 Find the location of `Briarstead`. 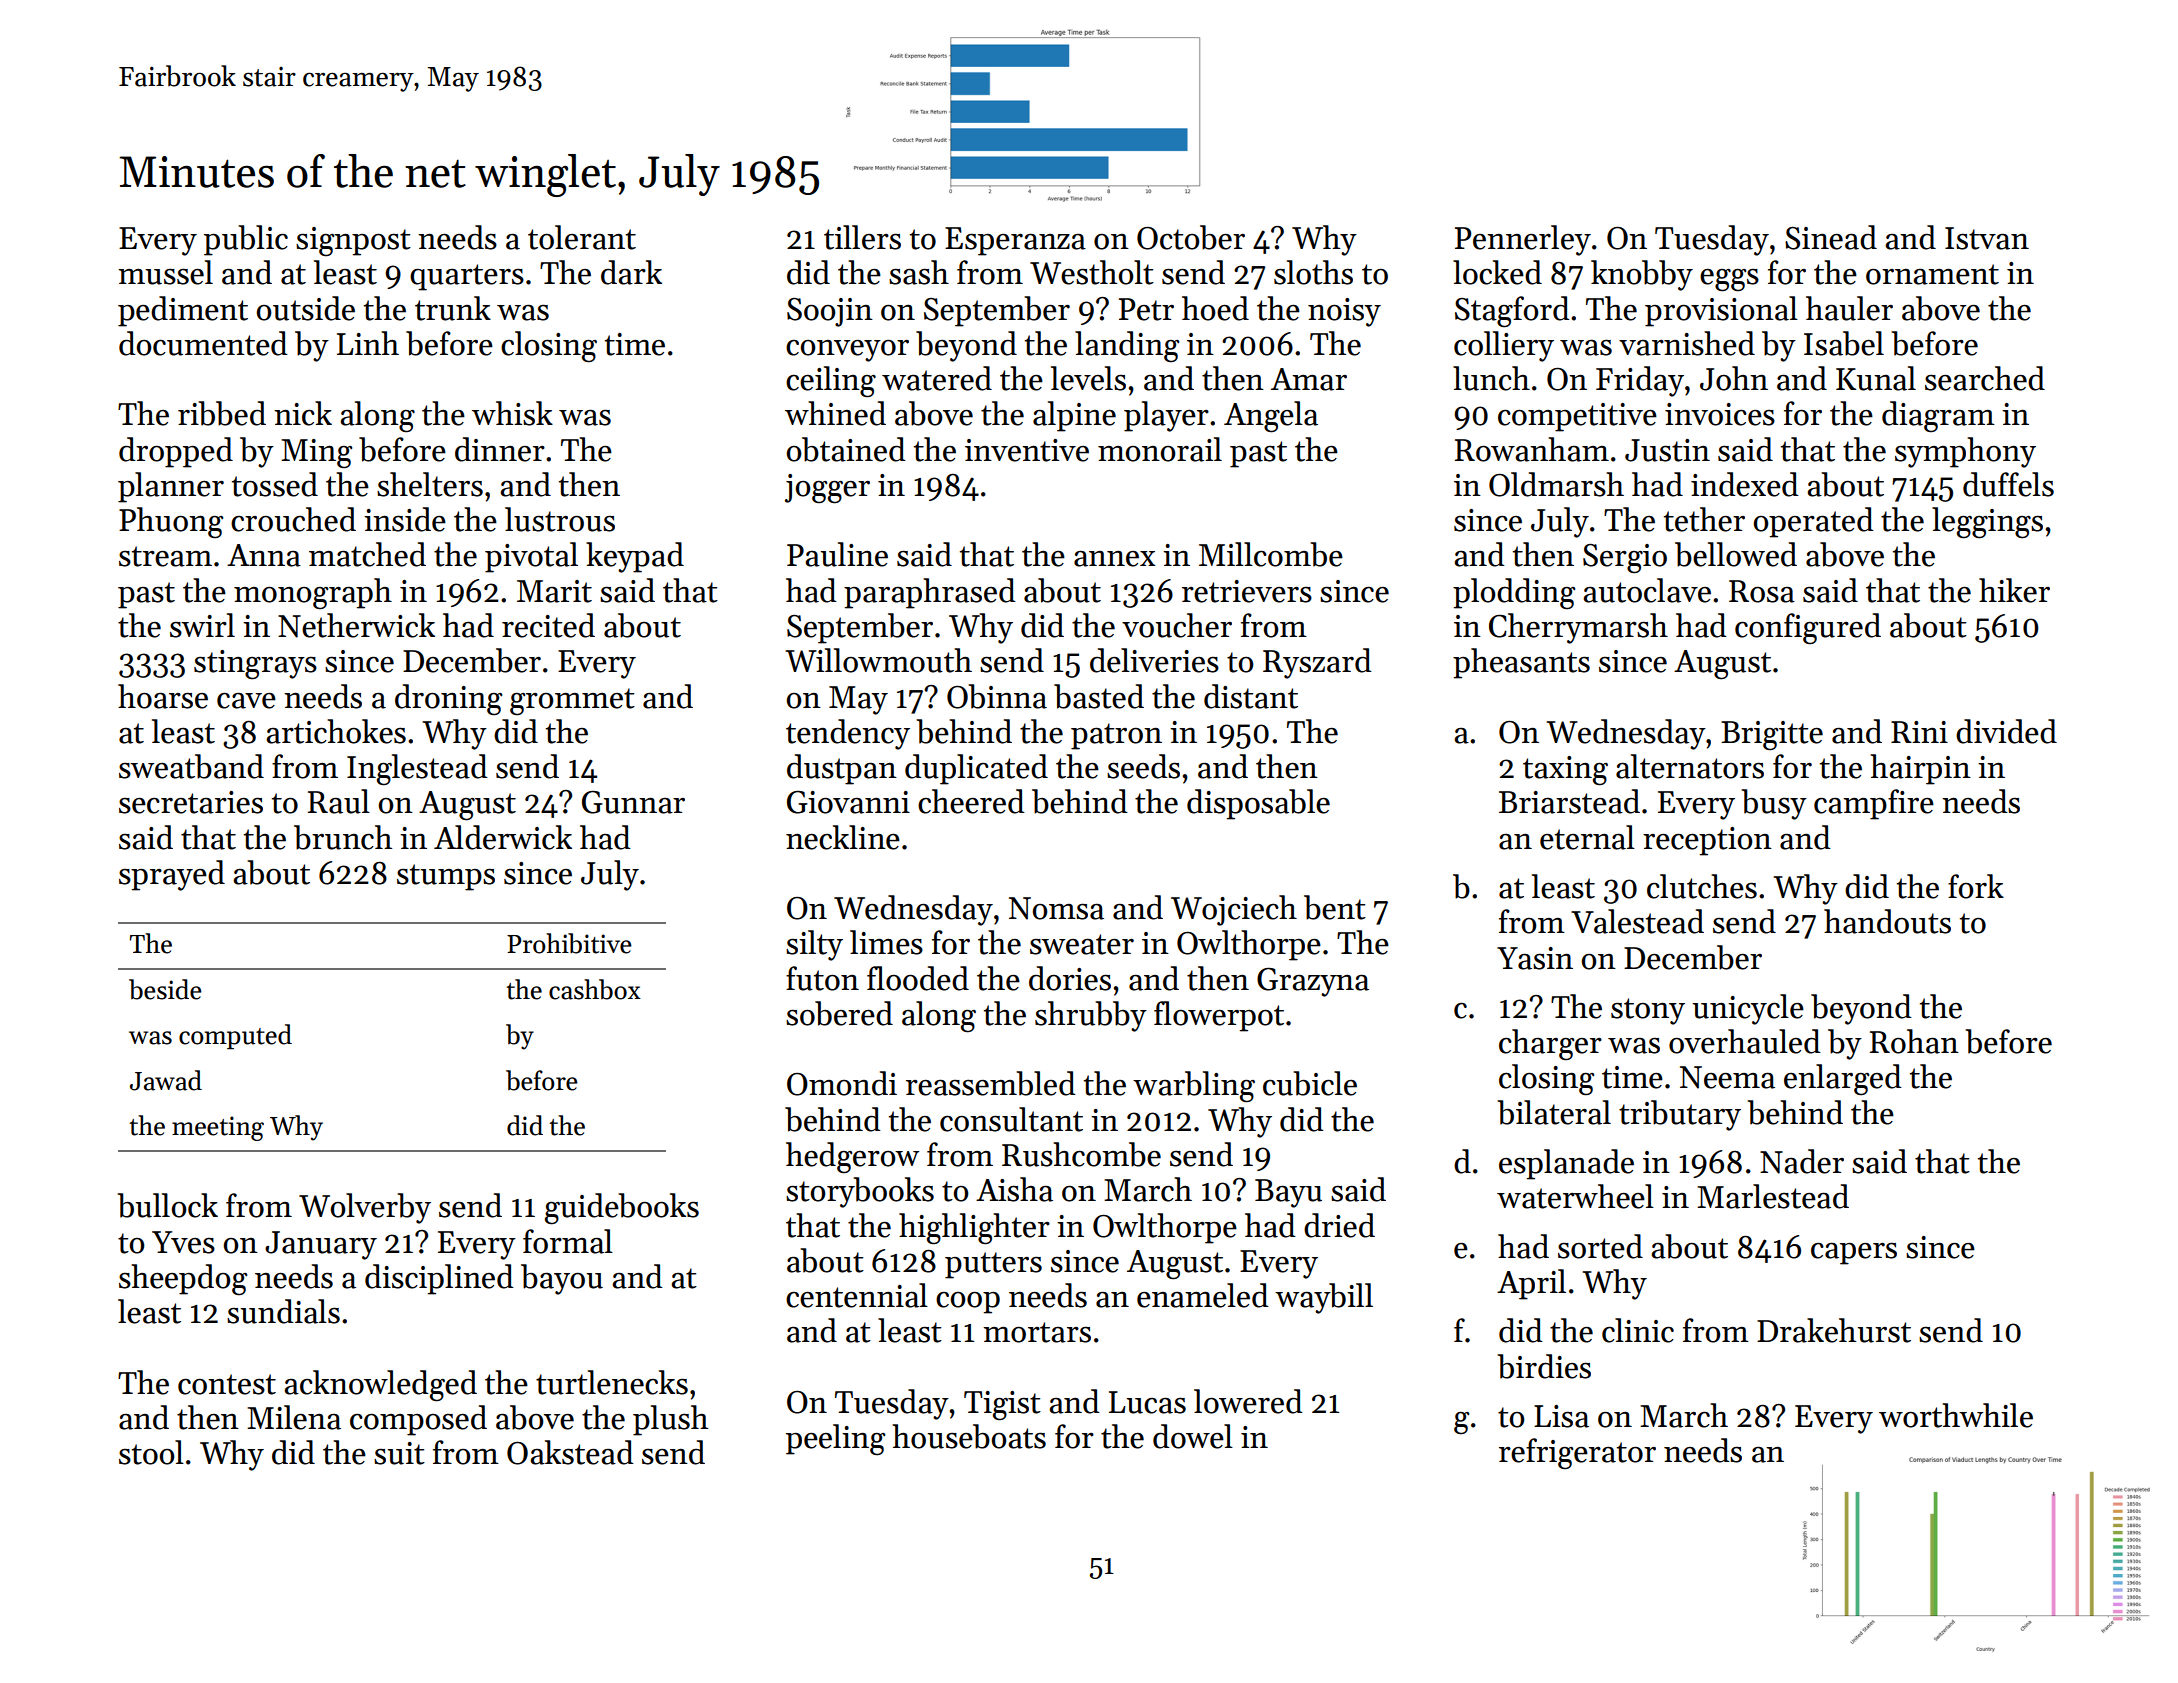

Briarstead is located at coordinates (1569, 801).
